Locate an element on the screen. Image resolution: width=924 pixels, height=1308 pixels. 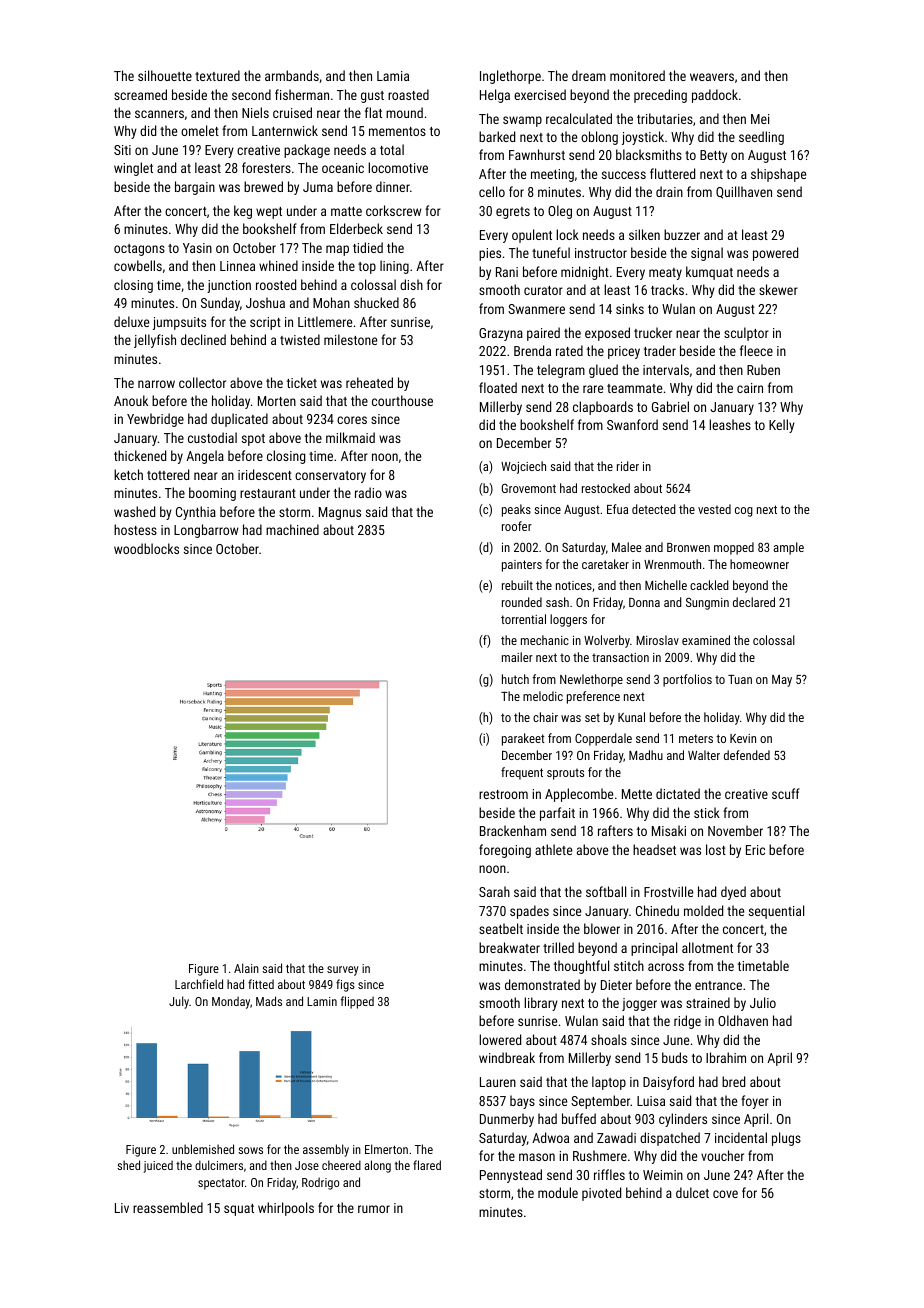
instructor is located at coordinates (601, 253).
